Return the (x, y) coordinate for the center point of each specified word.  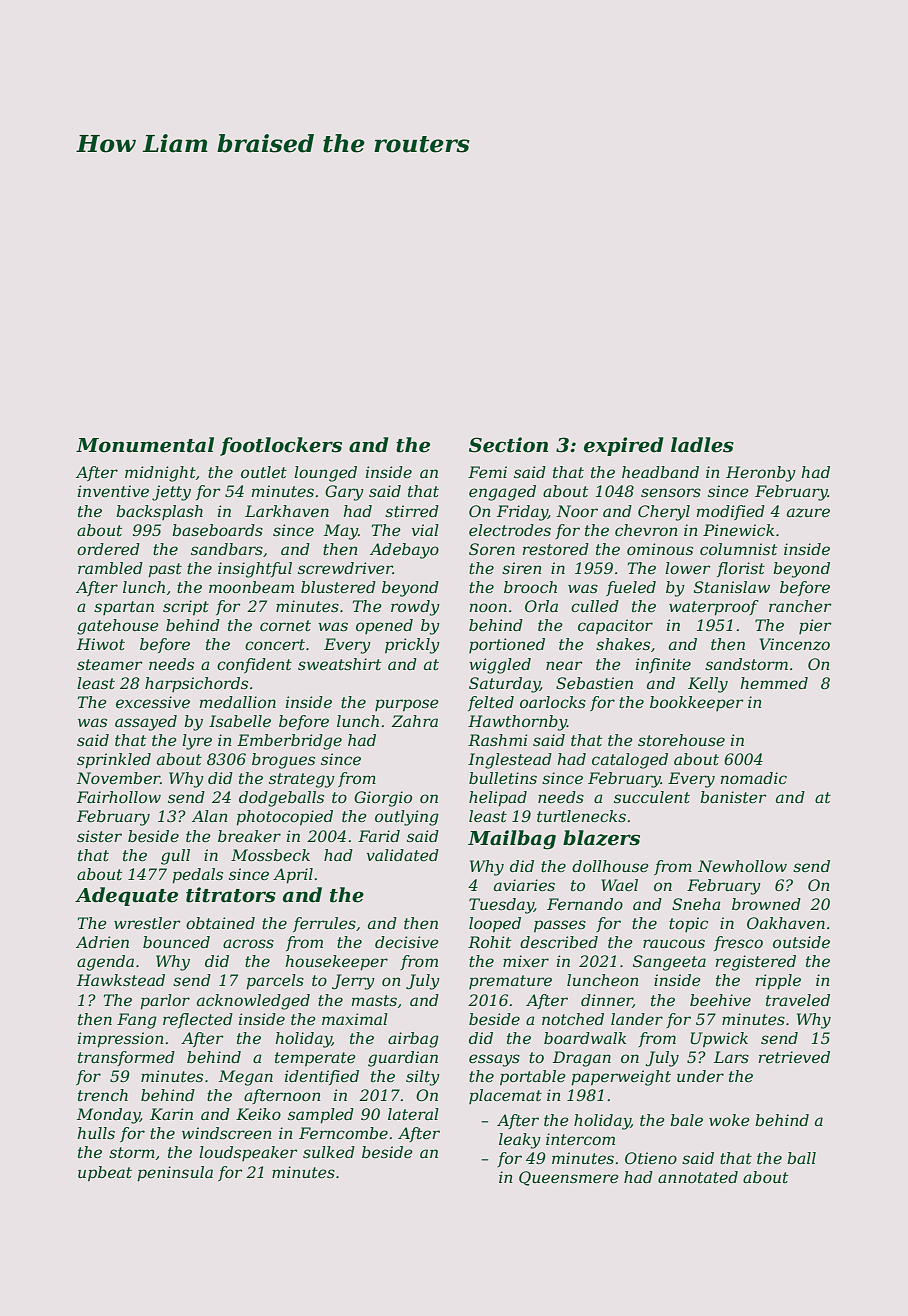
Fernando (585, 904)
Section (508, 445)
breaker (249, 836)
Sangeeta (669, 963)
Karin (171, 1114)
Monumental (145, 445)
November (118, 778)
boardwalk (585, 1038)
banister (733, 797)
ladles (702, 445)
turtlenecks (581, 816)
